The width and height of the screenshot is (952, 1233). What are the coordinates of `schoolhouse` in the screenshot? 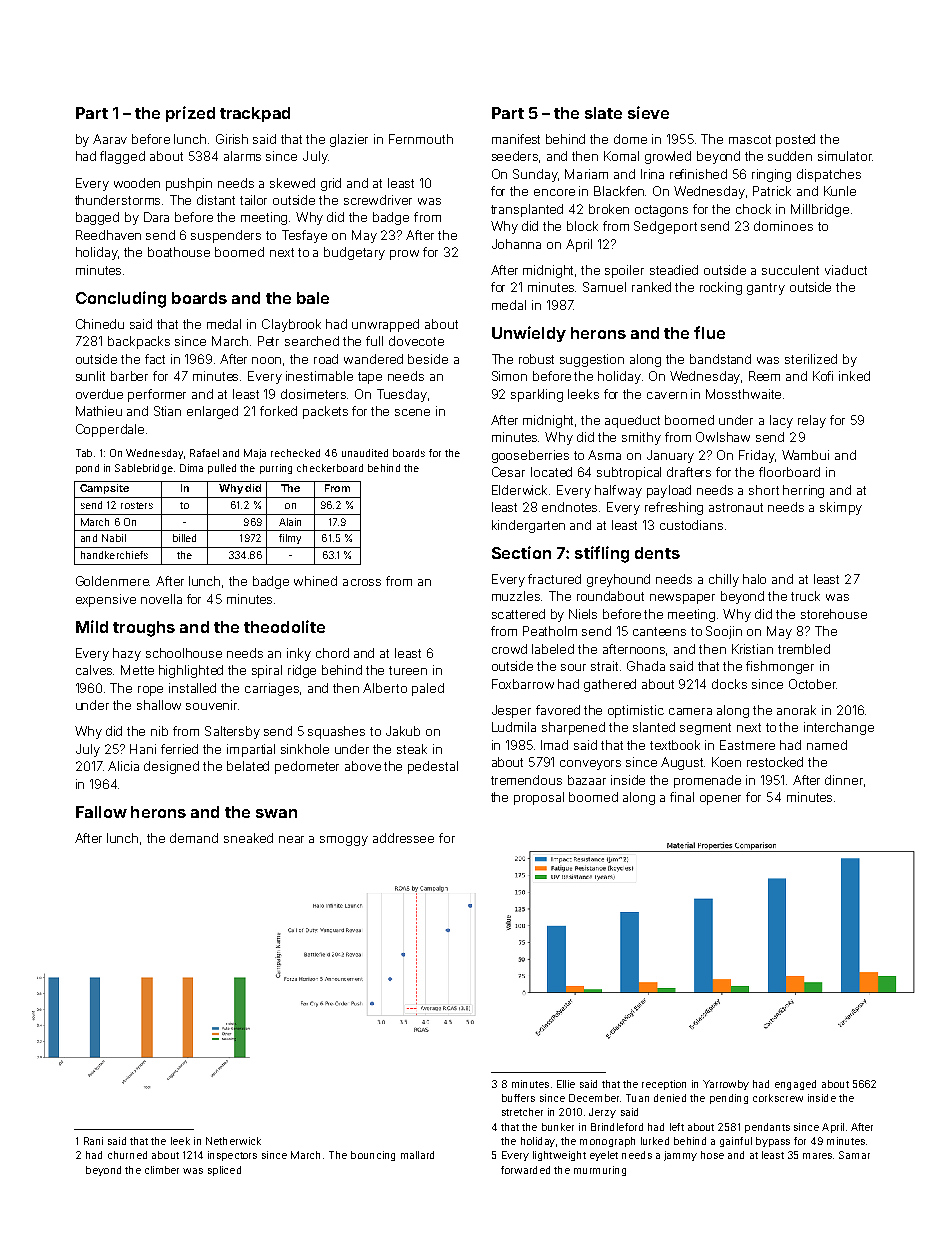 It's located at (184, 653).
